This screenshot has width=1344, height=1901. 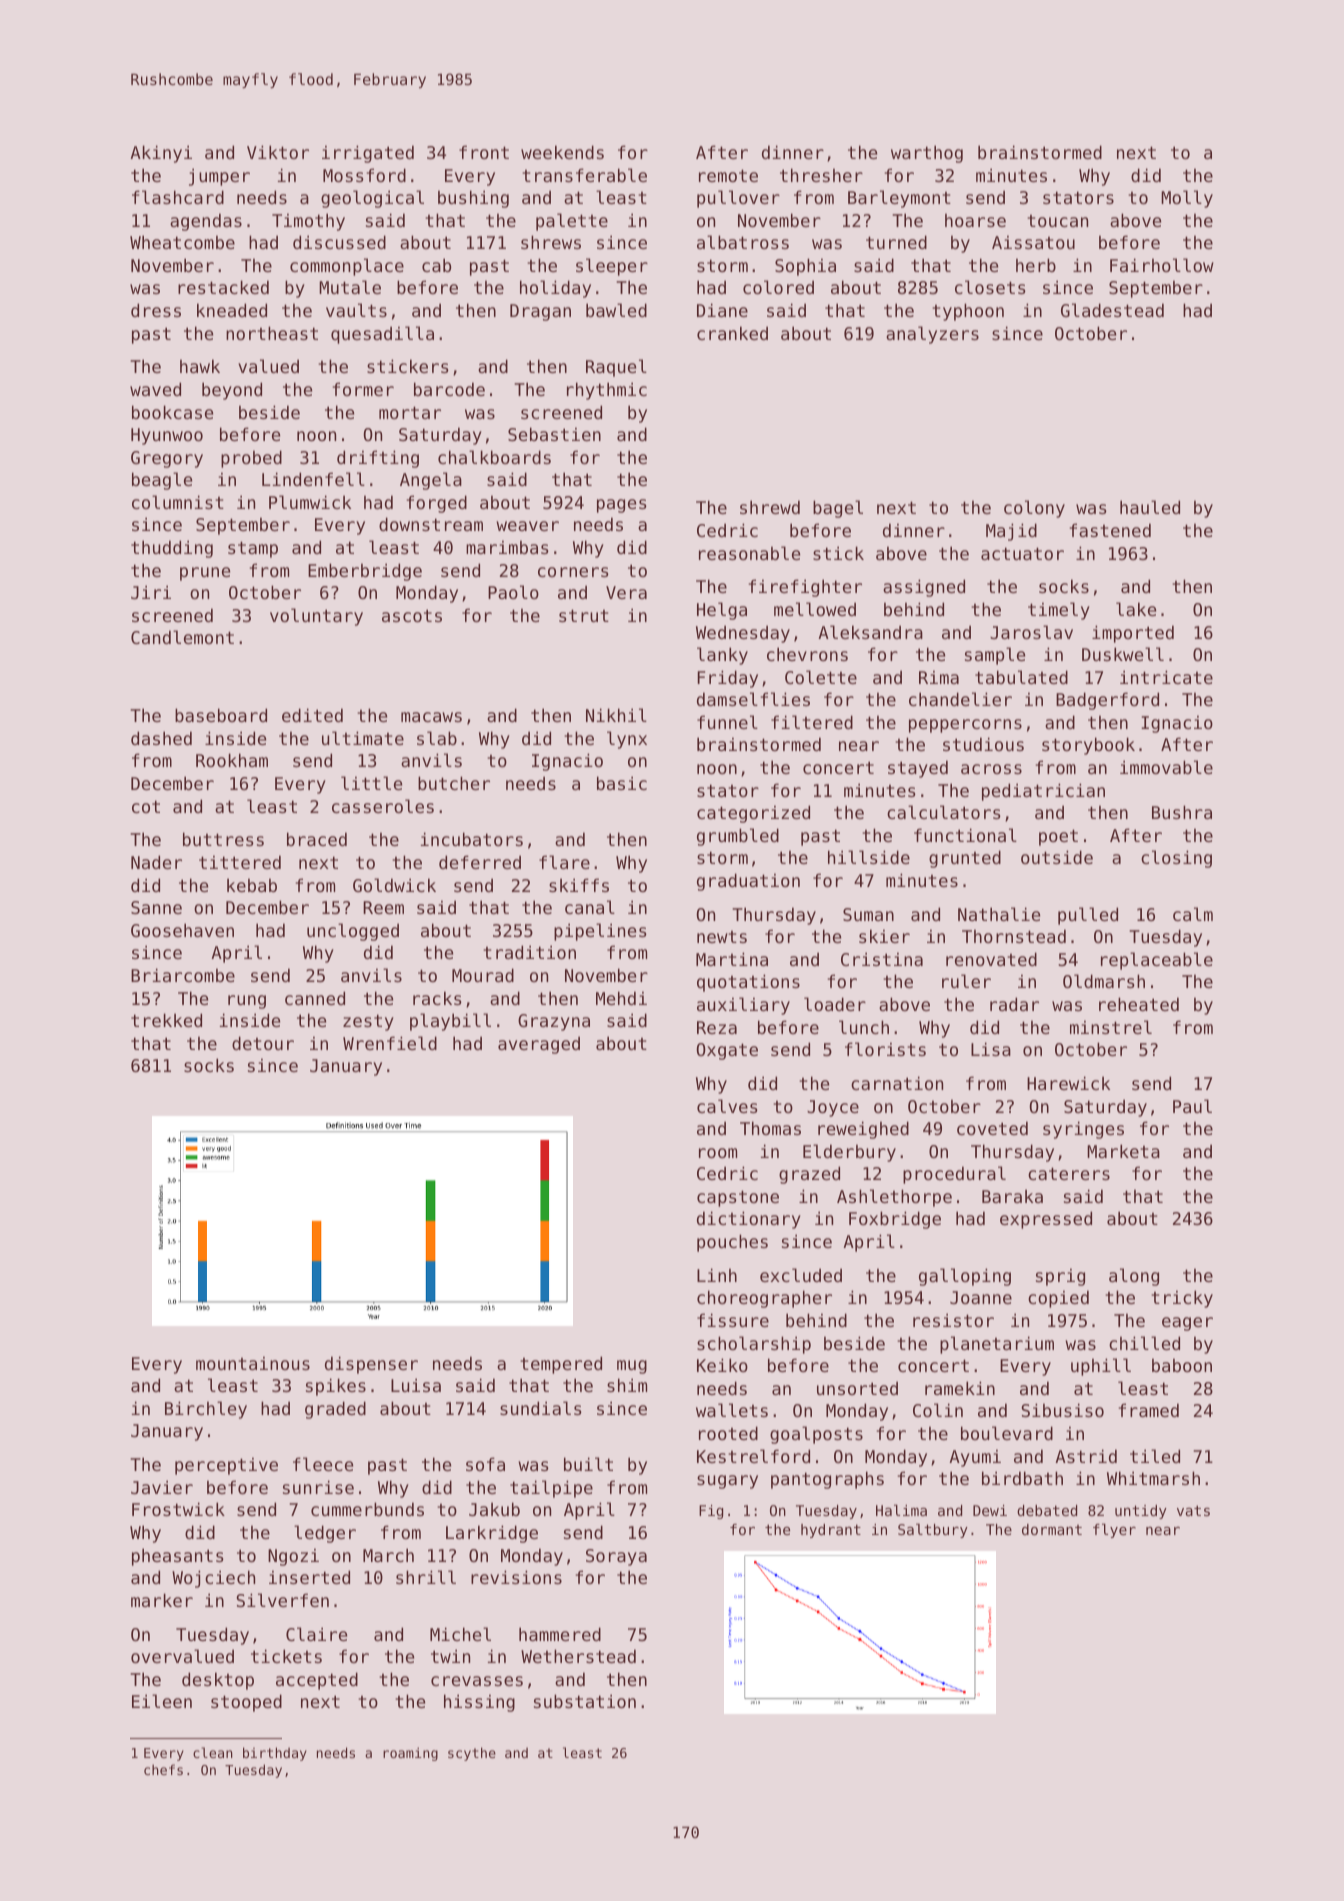 What do you see at coordinates (1021, 677) in the screenshot?
I see `tabulated` at bounding box center [1021, 677].
